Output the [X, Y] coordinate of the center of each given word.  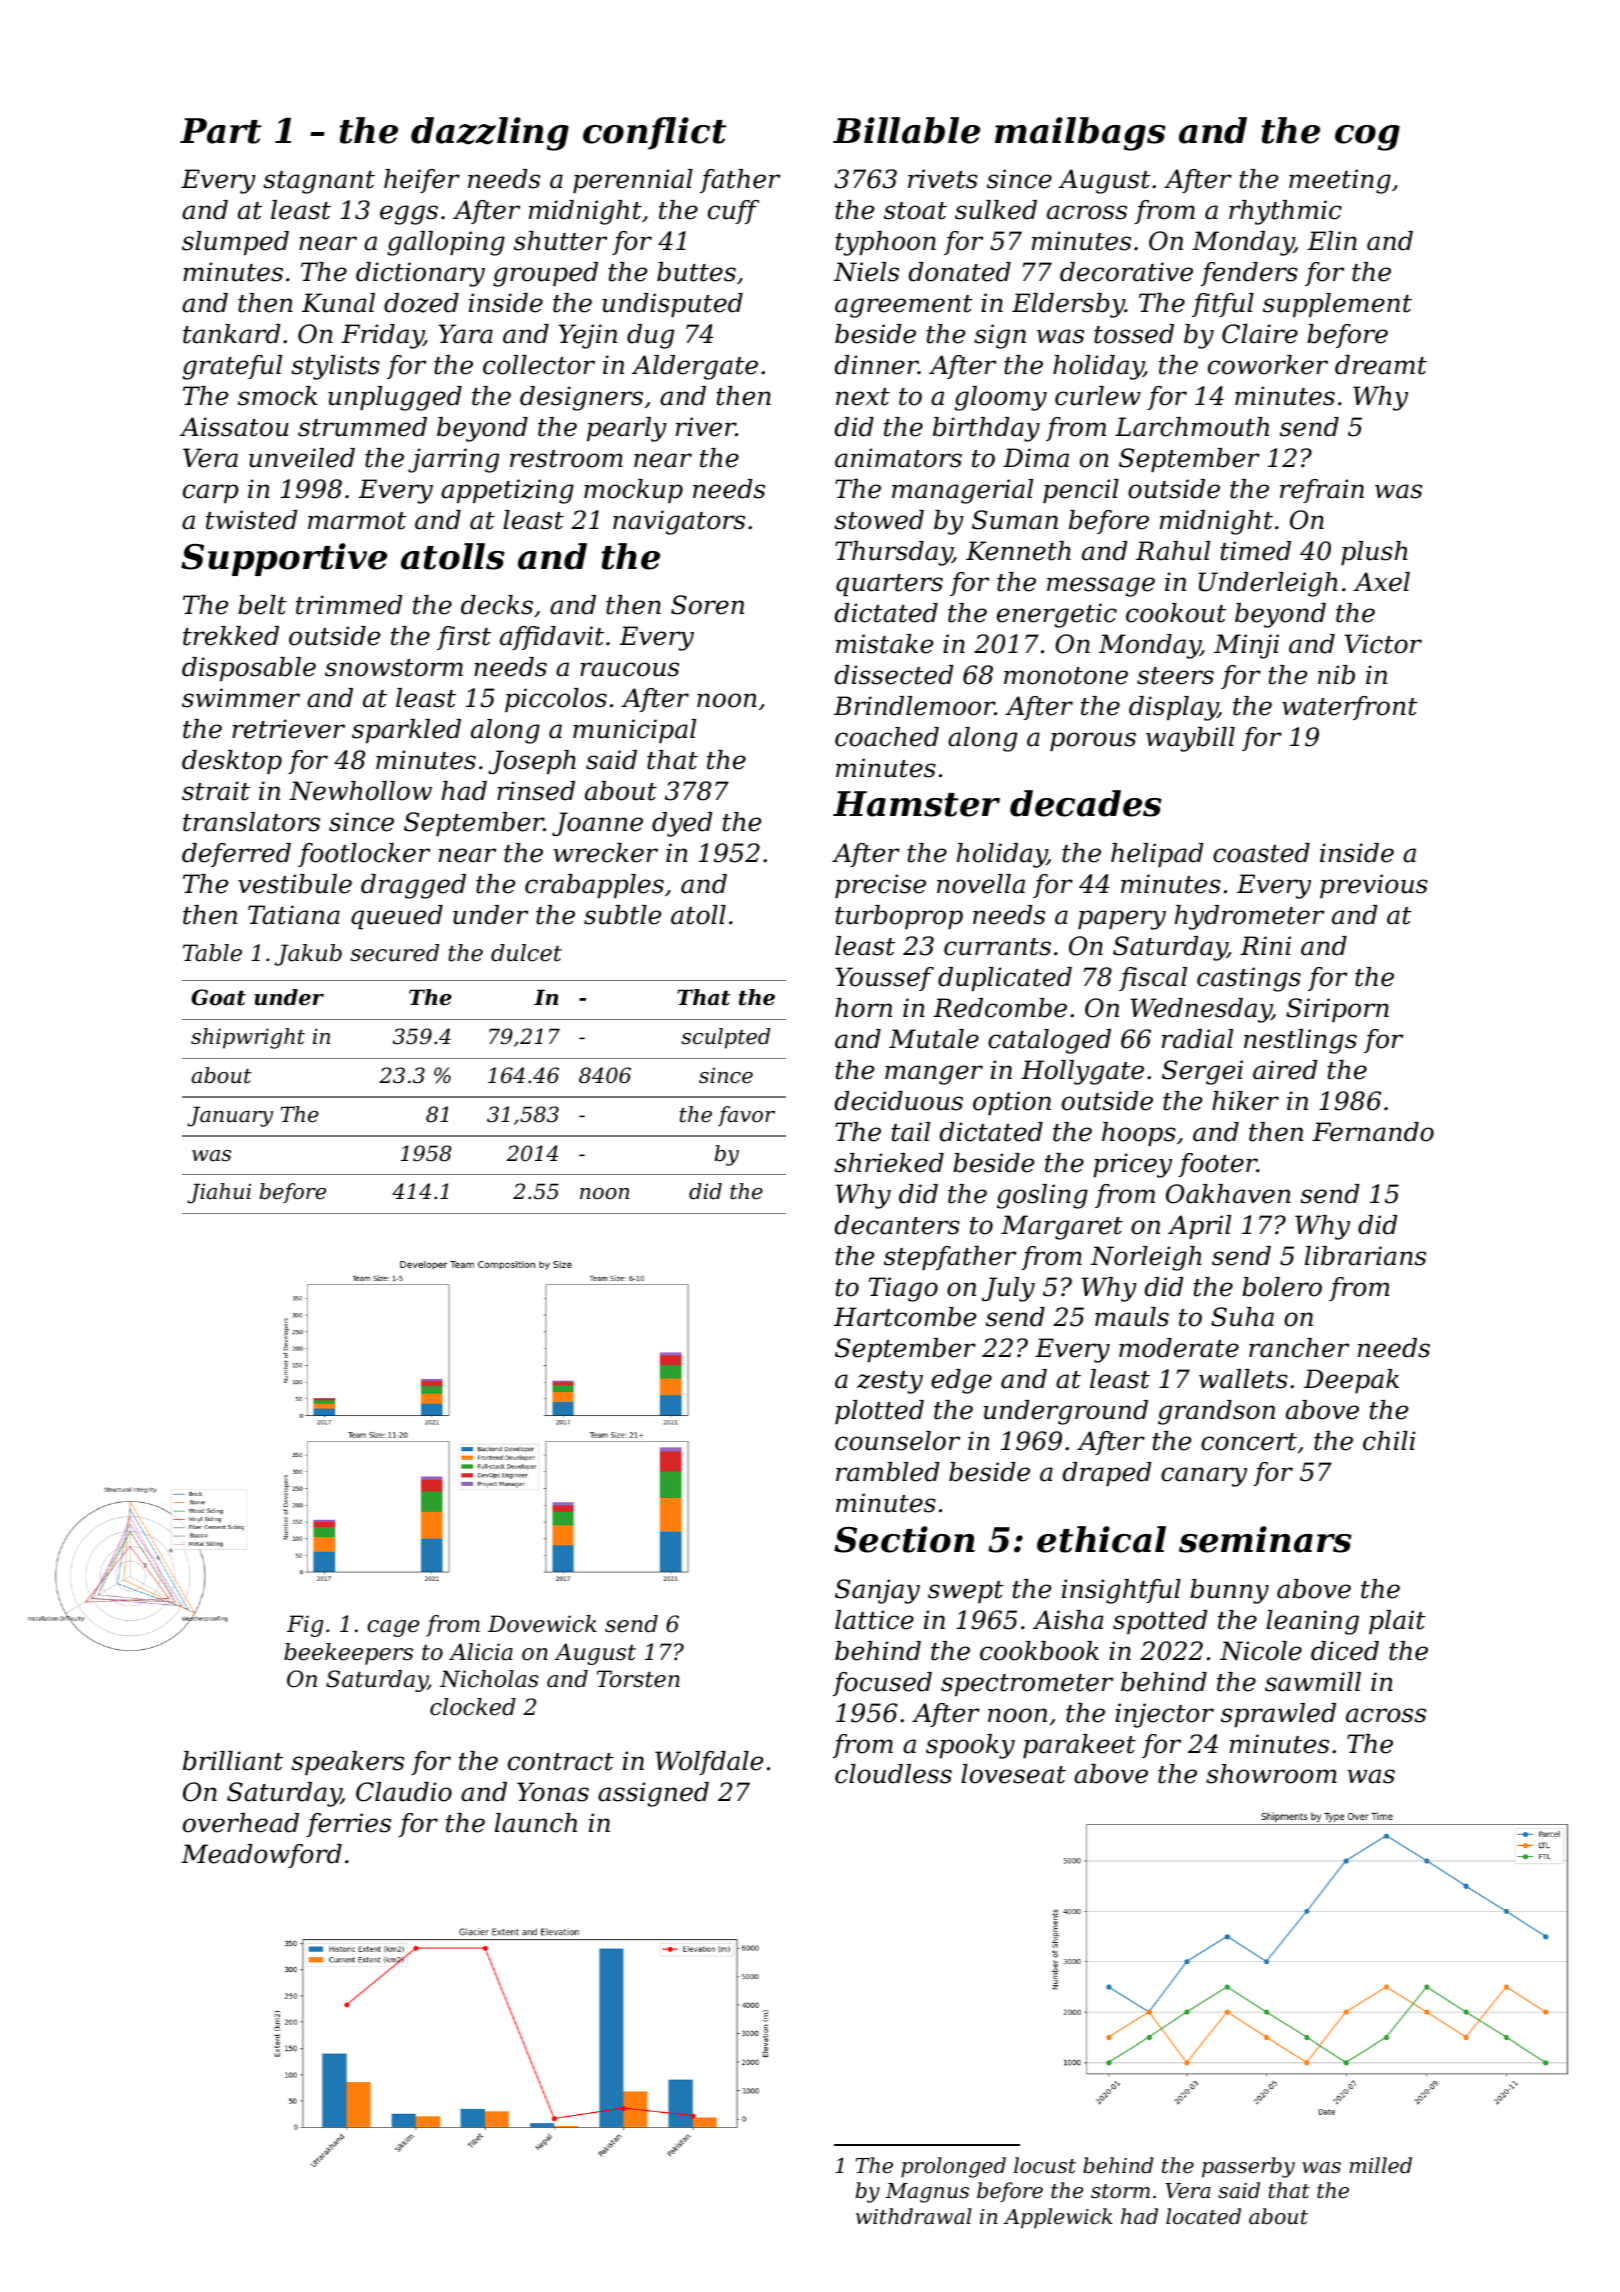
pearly [627, 429]
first [464, 638]
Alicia [481, 1652]
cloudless [893, 1774]
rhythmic [1285, 212]
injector [1164, 1715]
